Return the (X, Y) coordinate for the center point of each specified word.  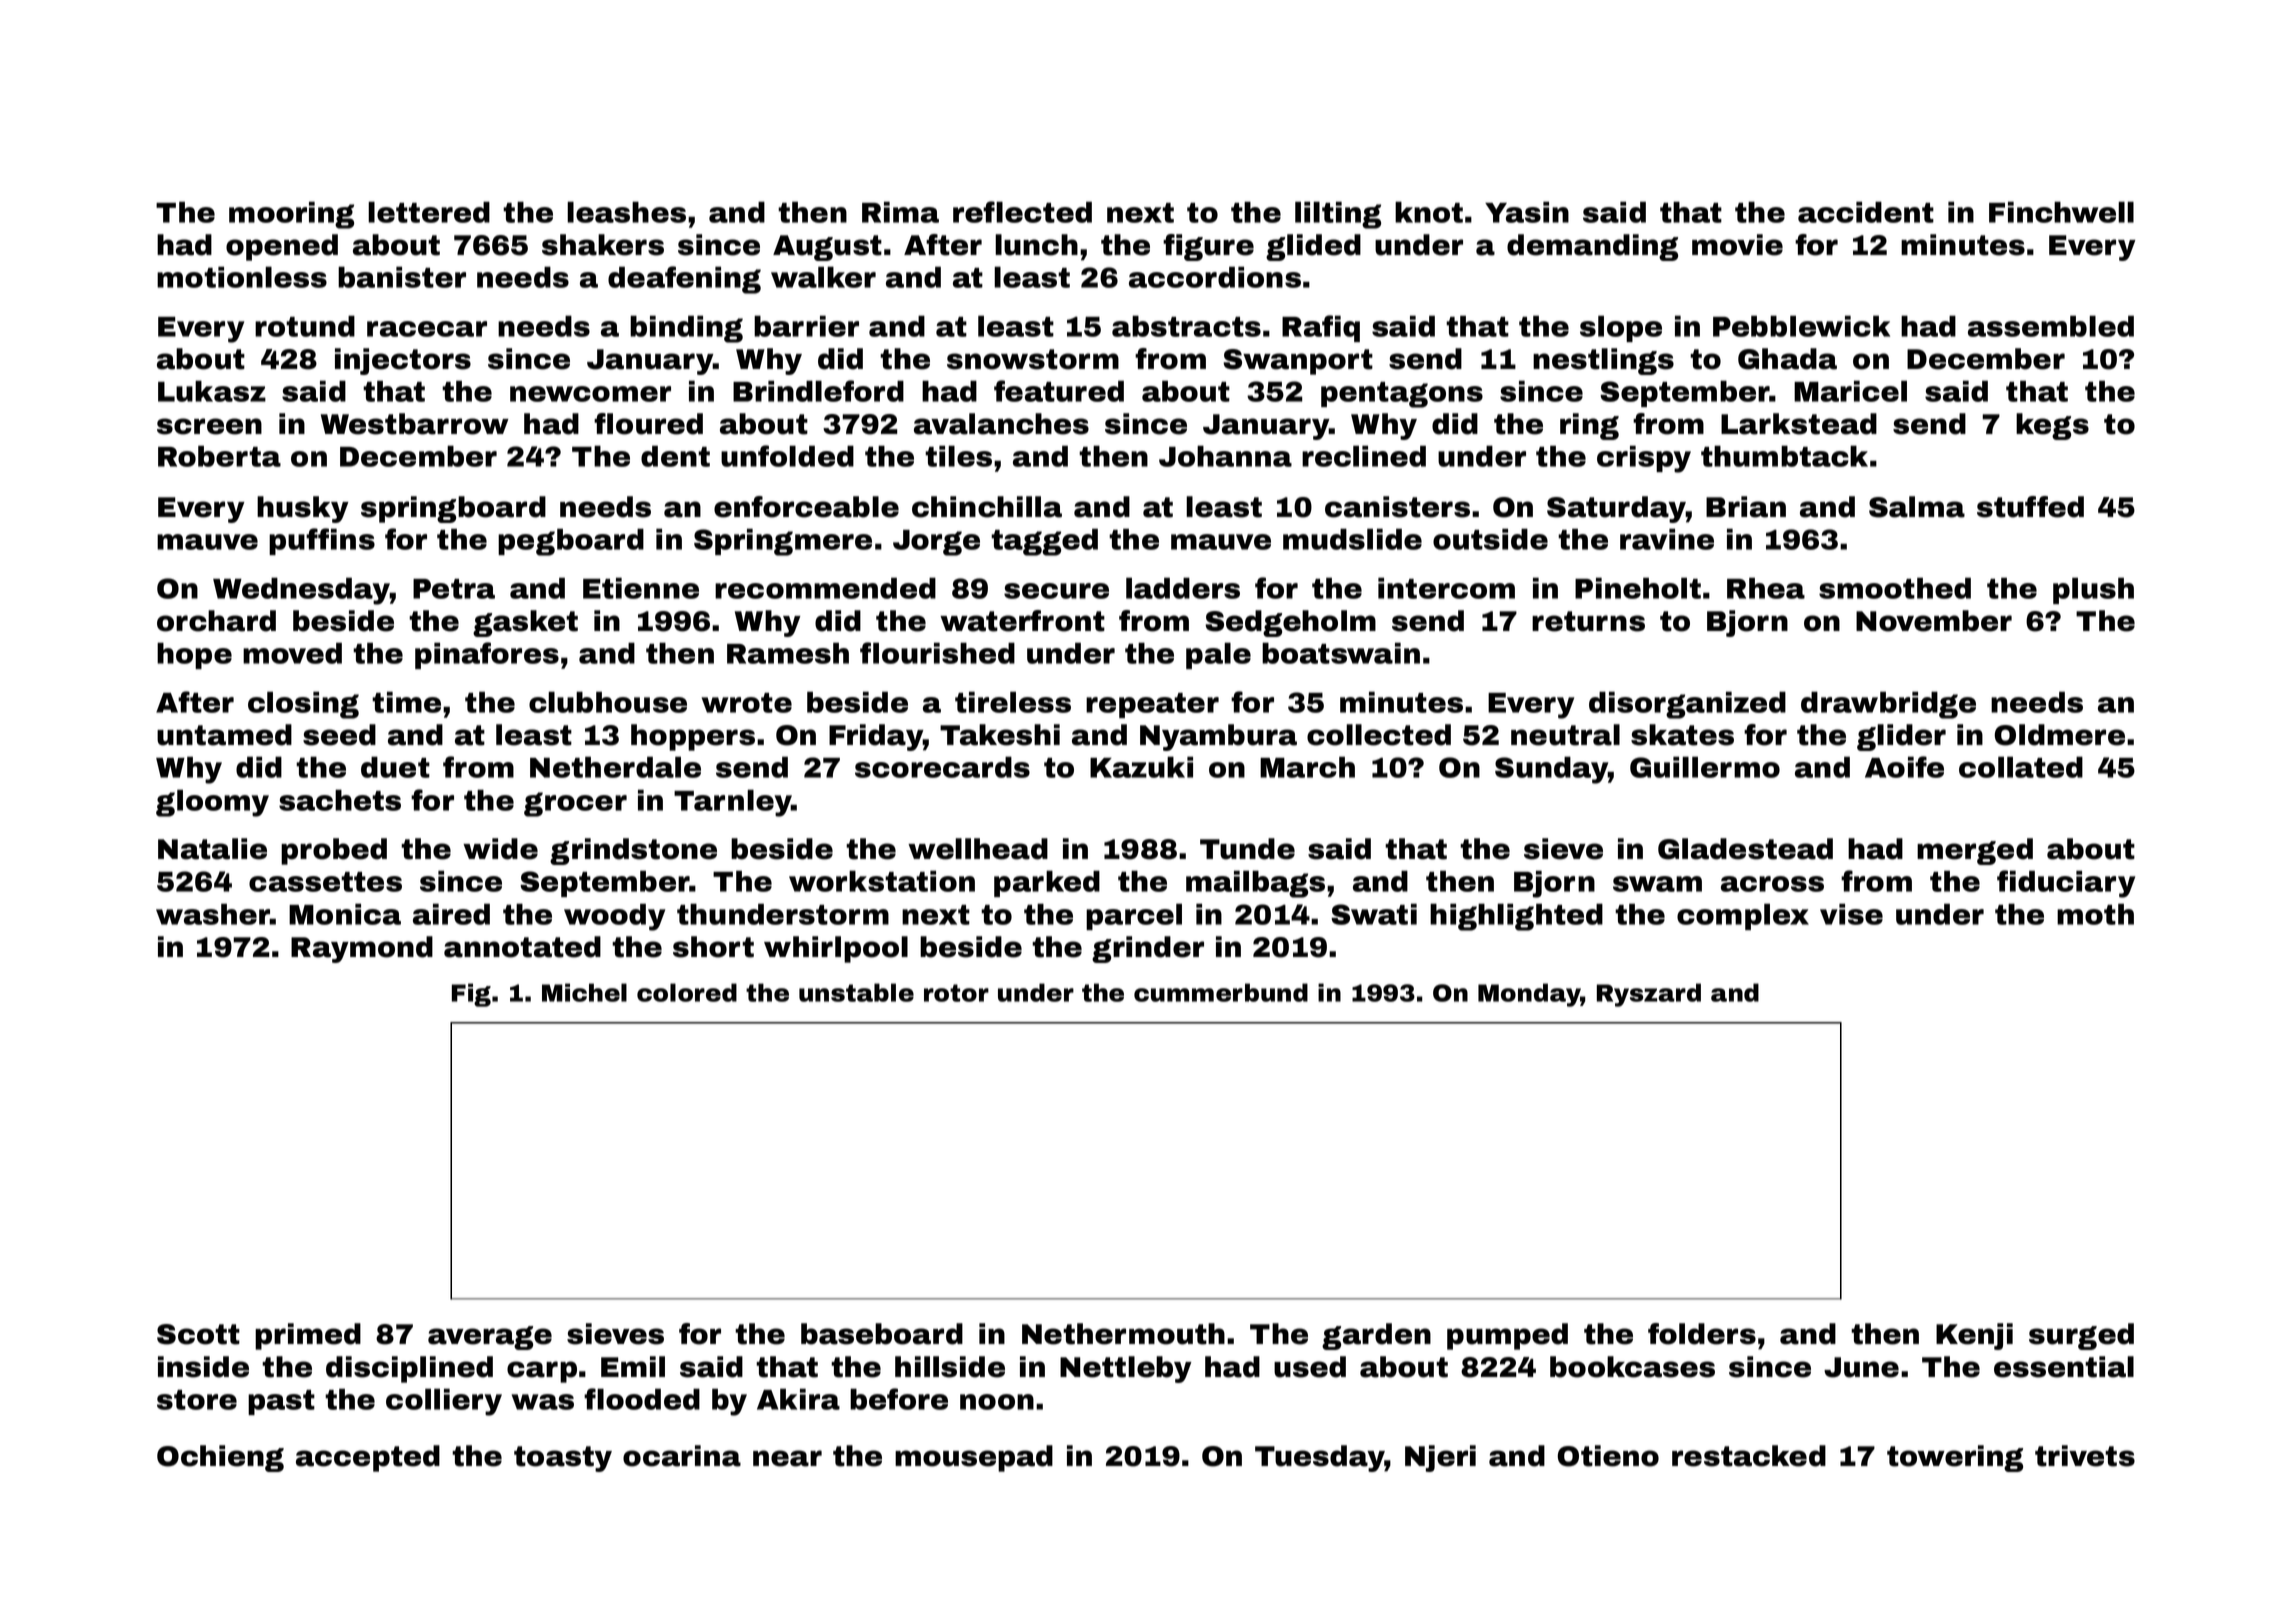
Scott (198, 1334)
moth (2095, 914)
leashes (626, 212)
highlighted (1516, 917)
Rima (900, 212)
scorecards (942, 767)
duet (395, 767)
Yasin (1527, 212)
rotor (956, 993)
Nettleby (1126, 1369)
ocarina (682, 1456)
